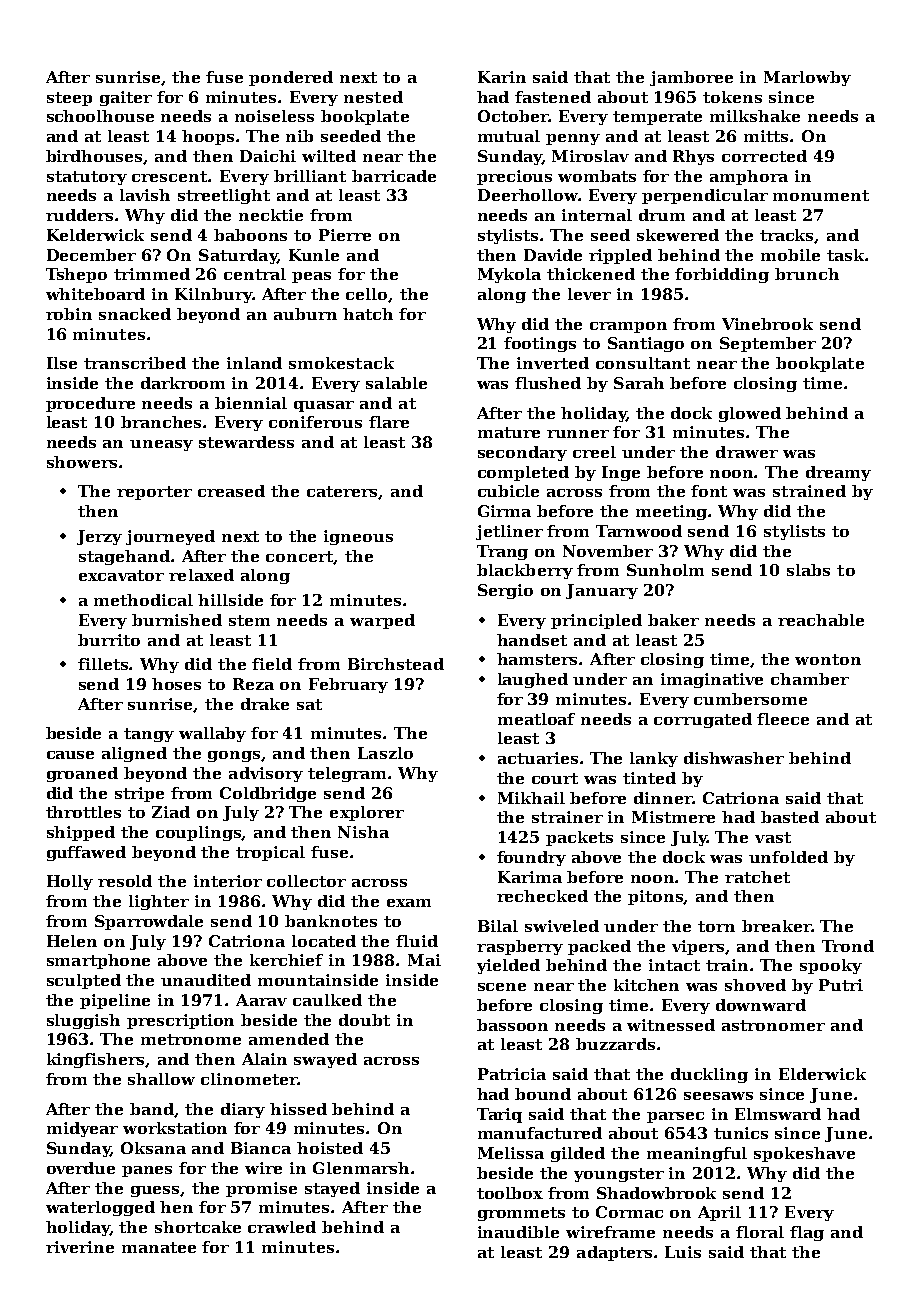 The image size is (924, 1308). What do you see at coordinates (291, 78) in the page?
I see `pondered` at bounding box center [291, 78].
